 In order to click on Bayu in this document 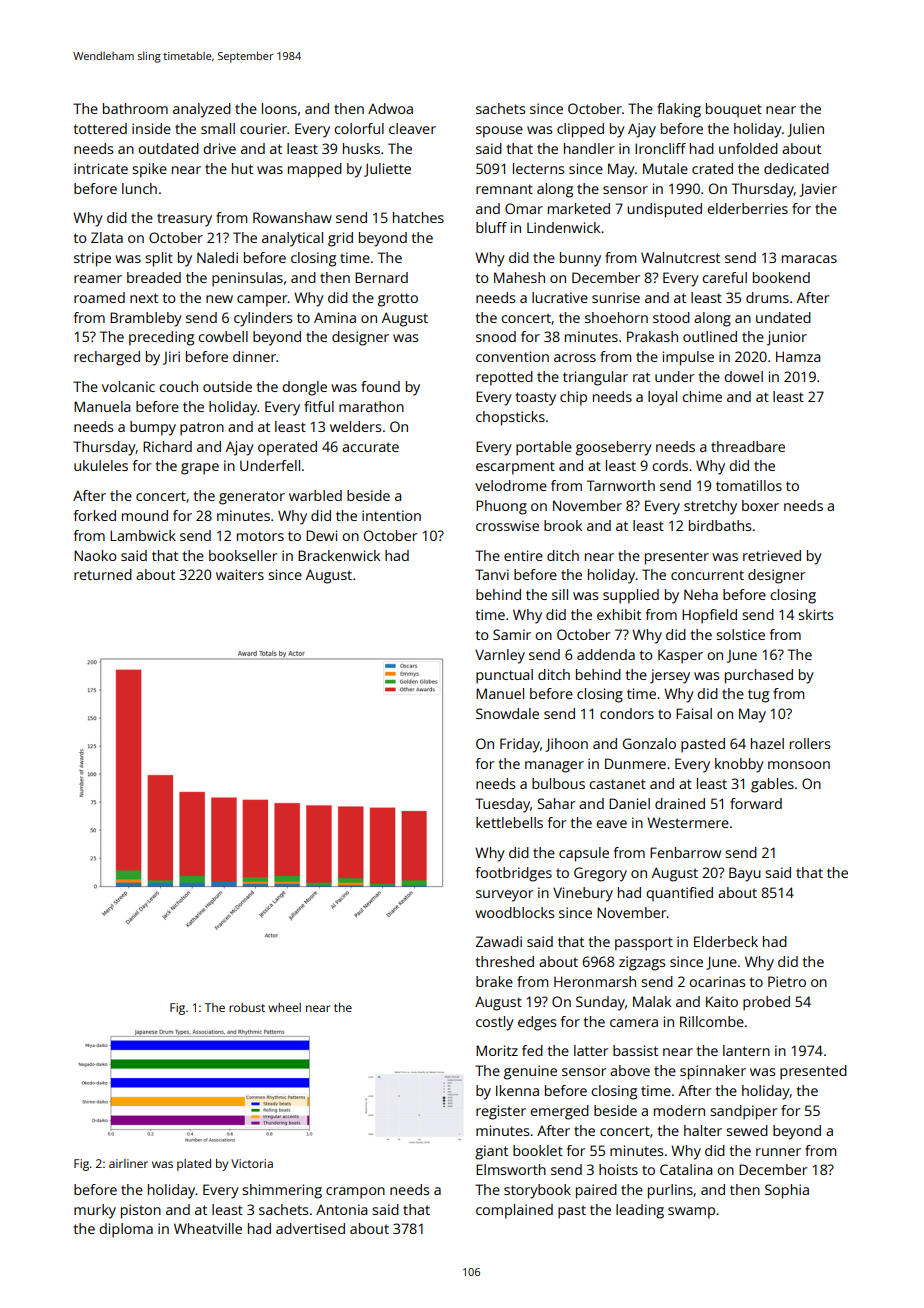, I will do `click(745, 874)`.
